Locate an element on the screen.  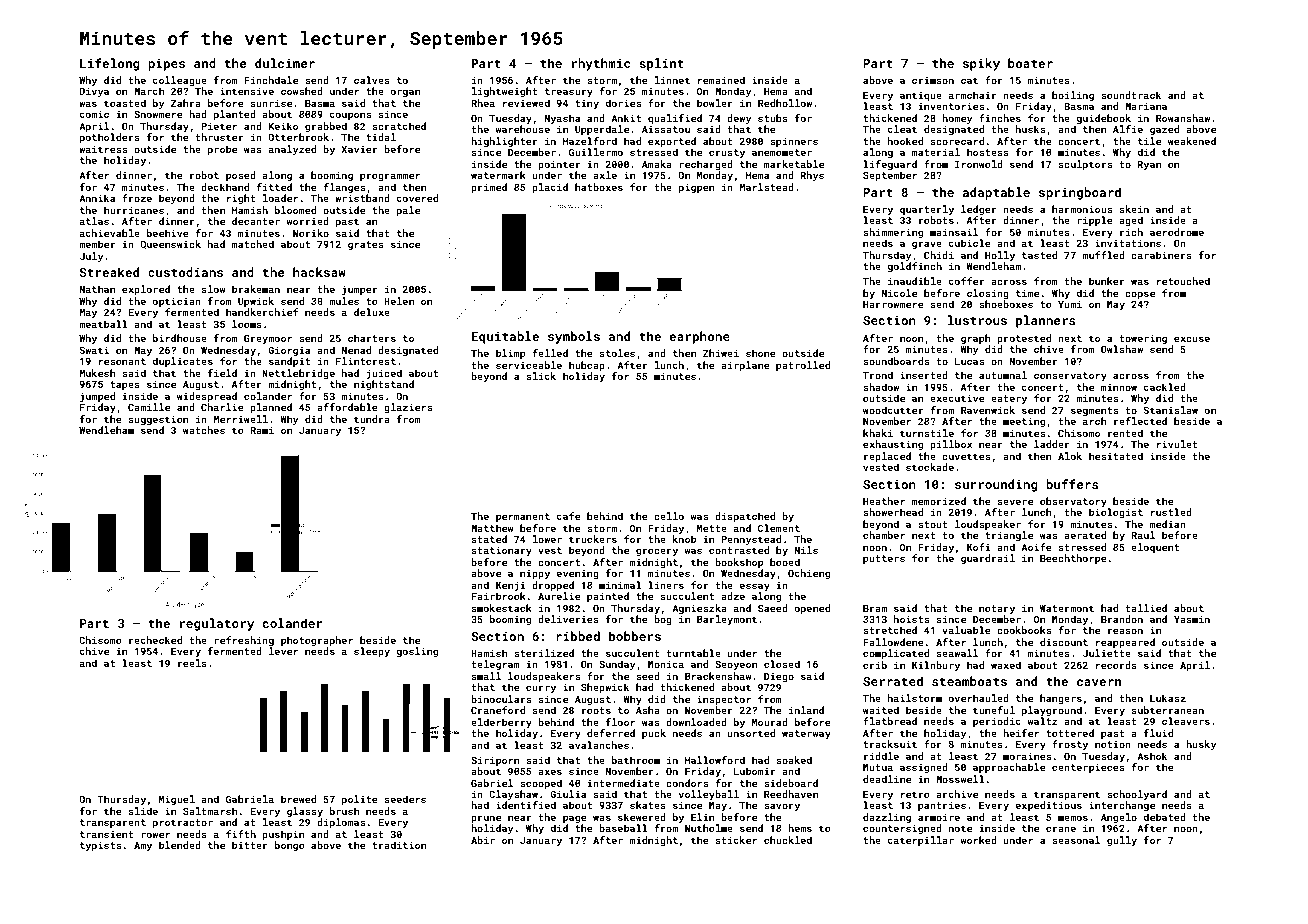
ledger is located at coordinates (979, 210).
